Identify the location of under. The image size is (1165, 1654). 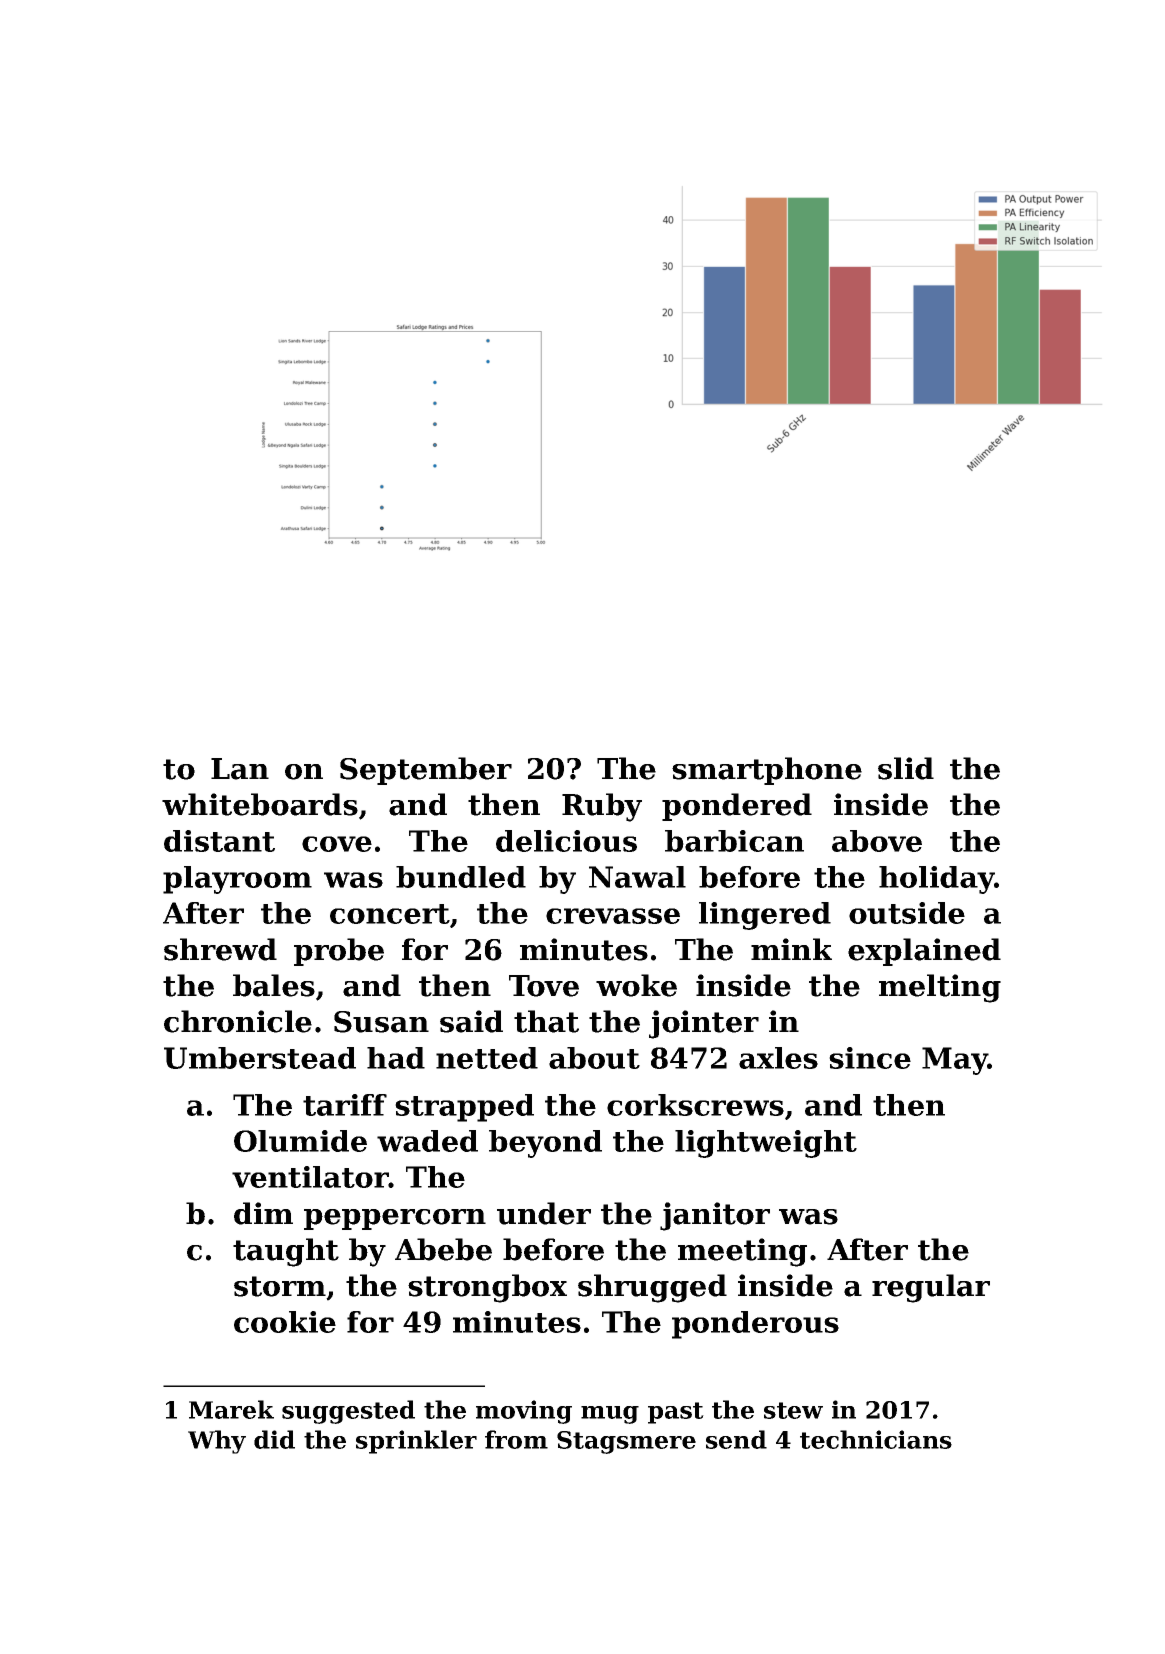
(544, 1213).
